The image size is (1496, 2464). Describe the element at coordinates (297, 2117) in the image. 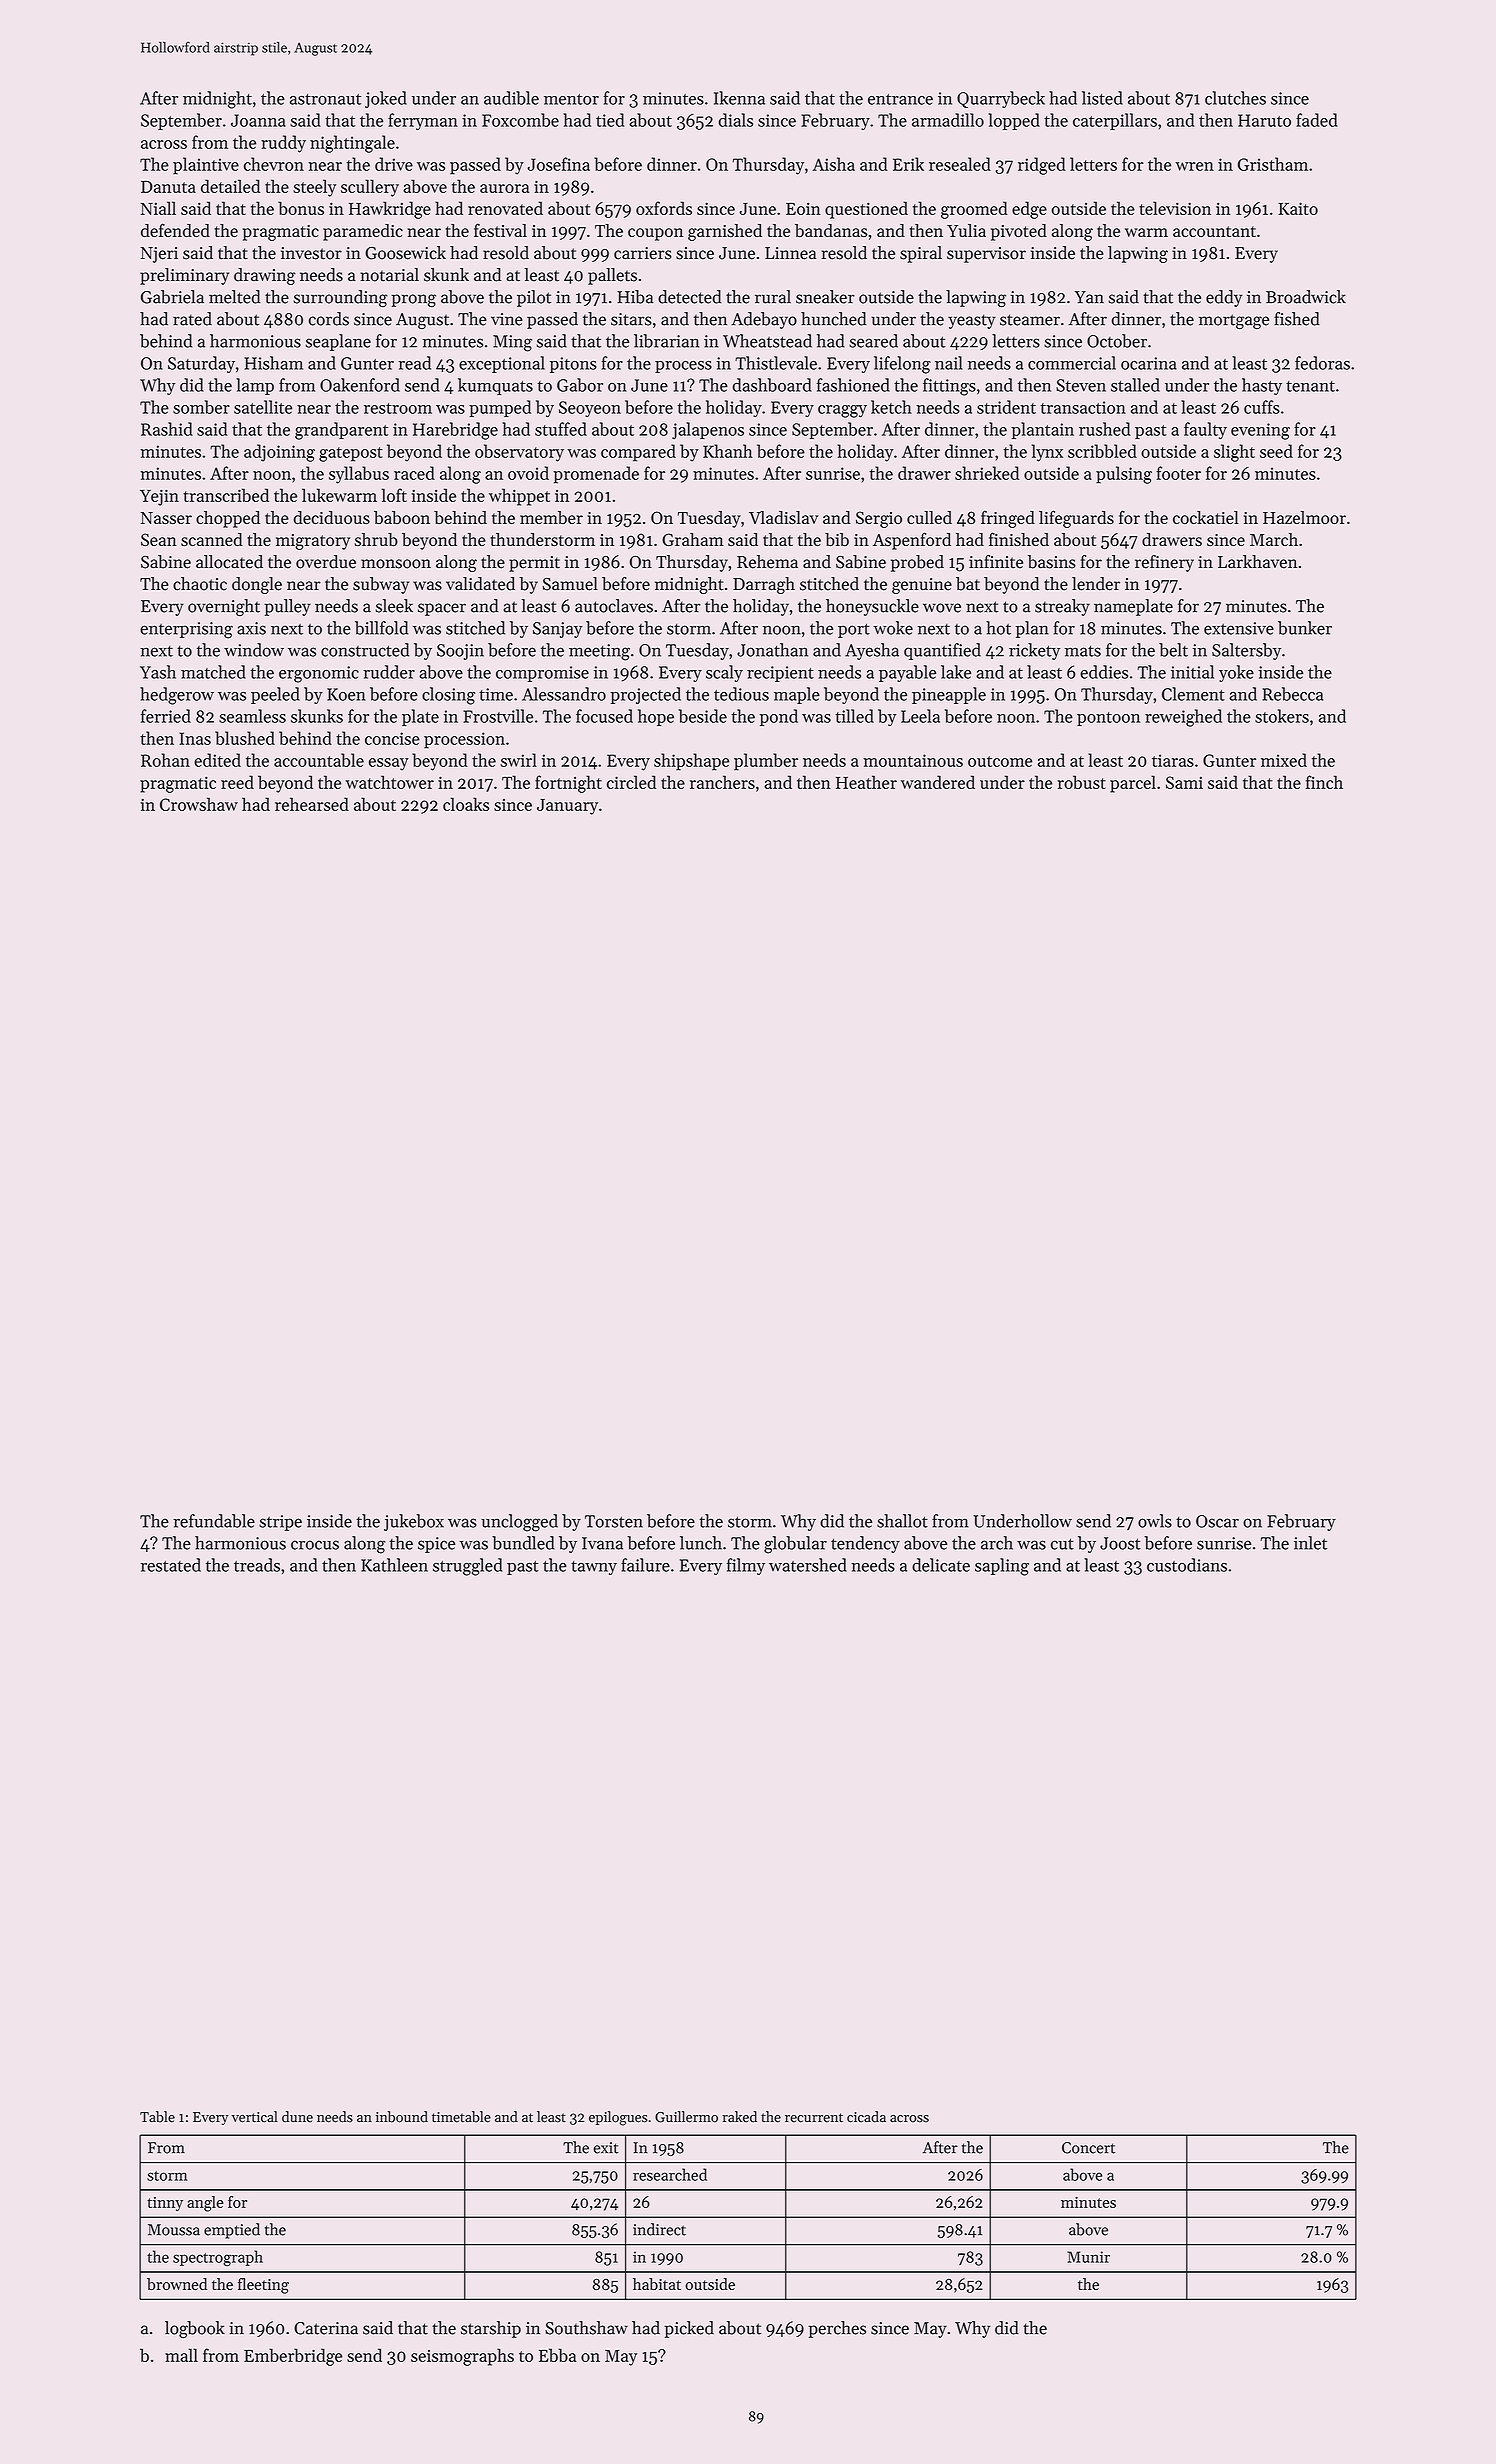

I see `dune` at that location.
